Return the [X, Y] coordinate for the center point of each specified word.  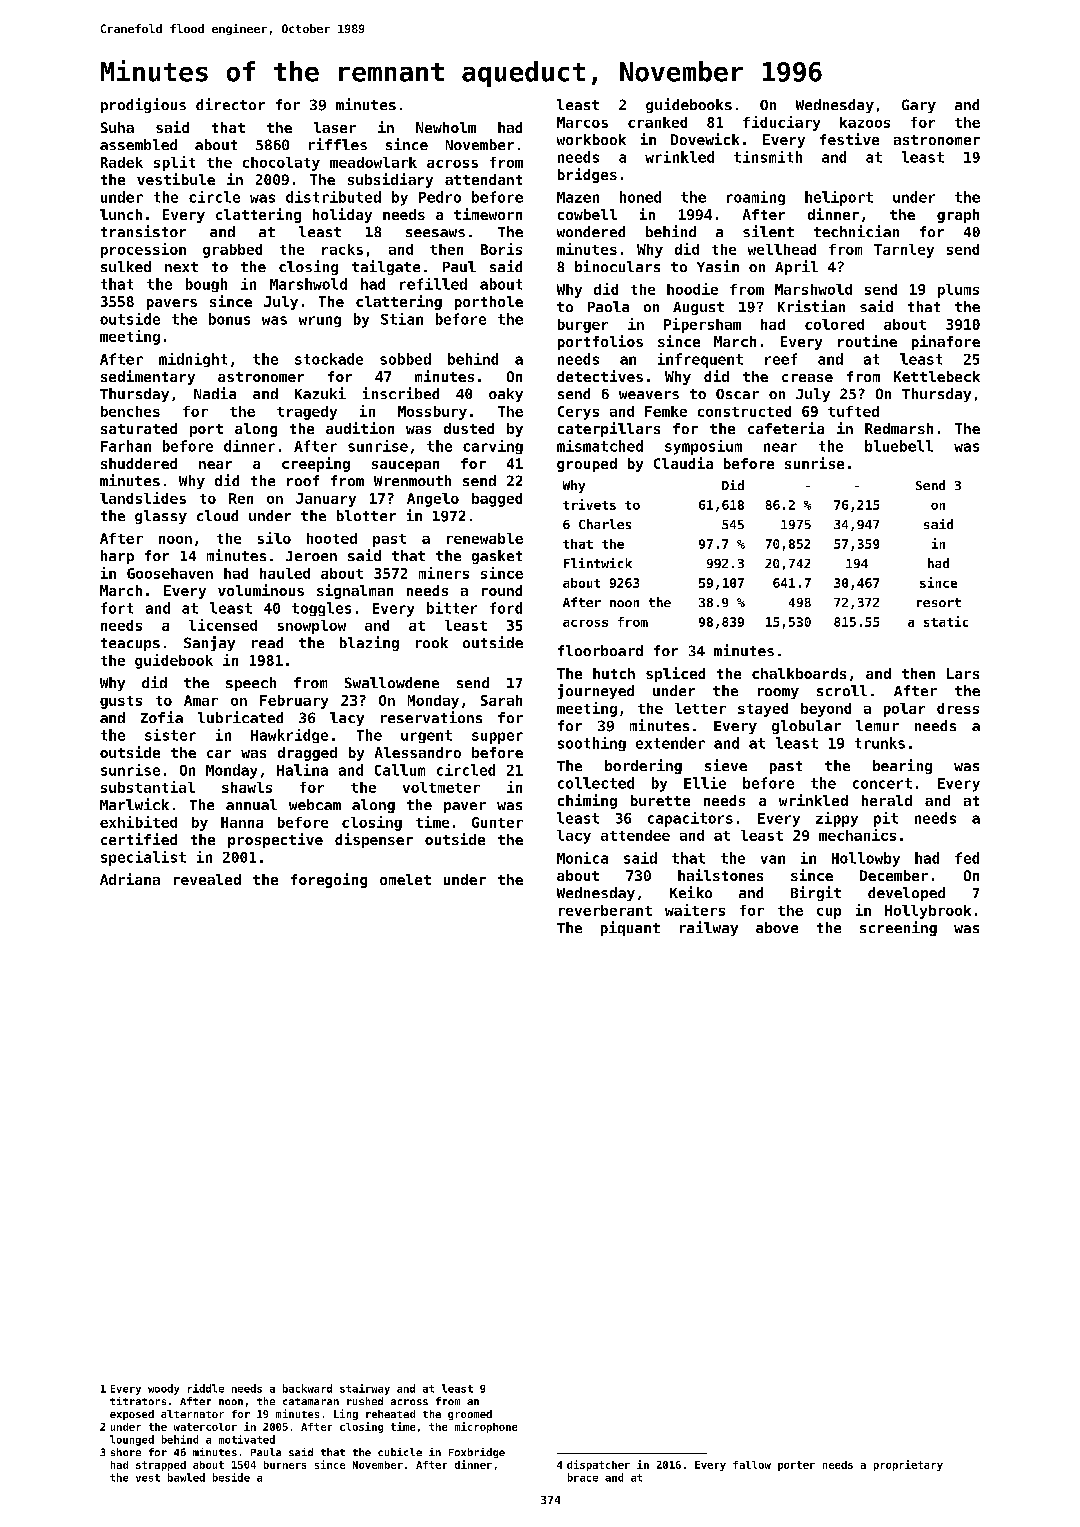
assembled [138, 144]
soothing [592, 744]
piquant [630, 928]
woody [163, 1389]
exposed [132, 1415]
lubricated [240, 717]
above [777, 927]
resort [939, 602]
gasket [497, 557]
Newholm [446, 127]
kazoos [865, 122]
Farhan [126, 446]
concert [882, 783]
